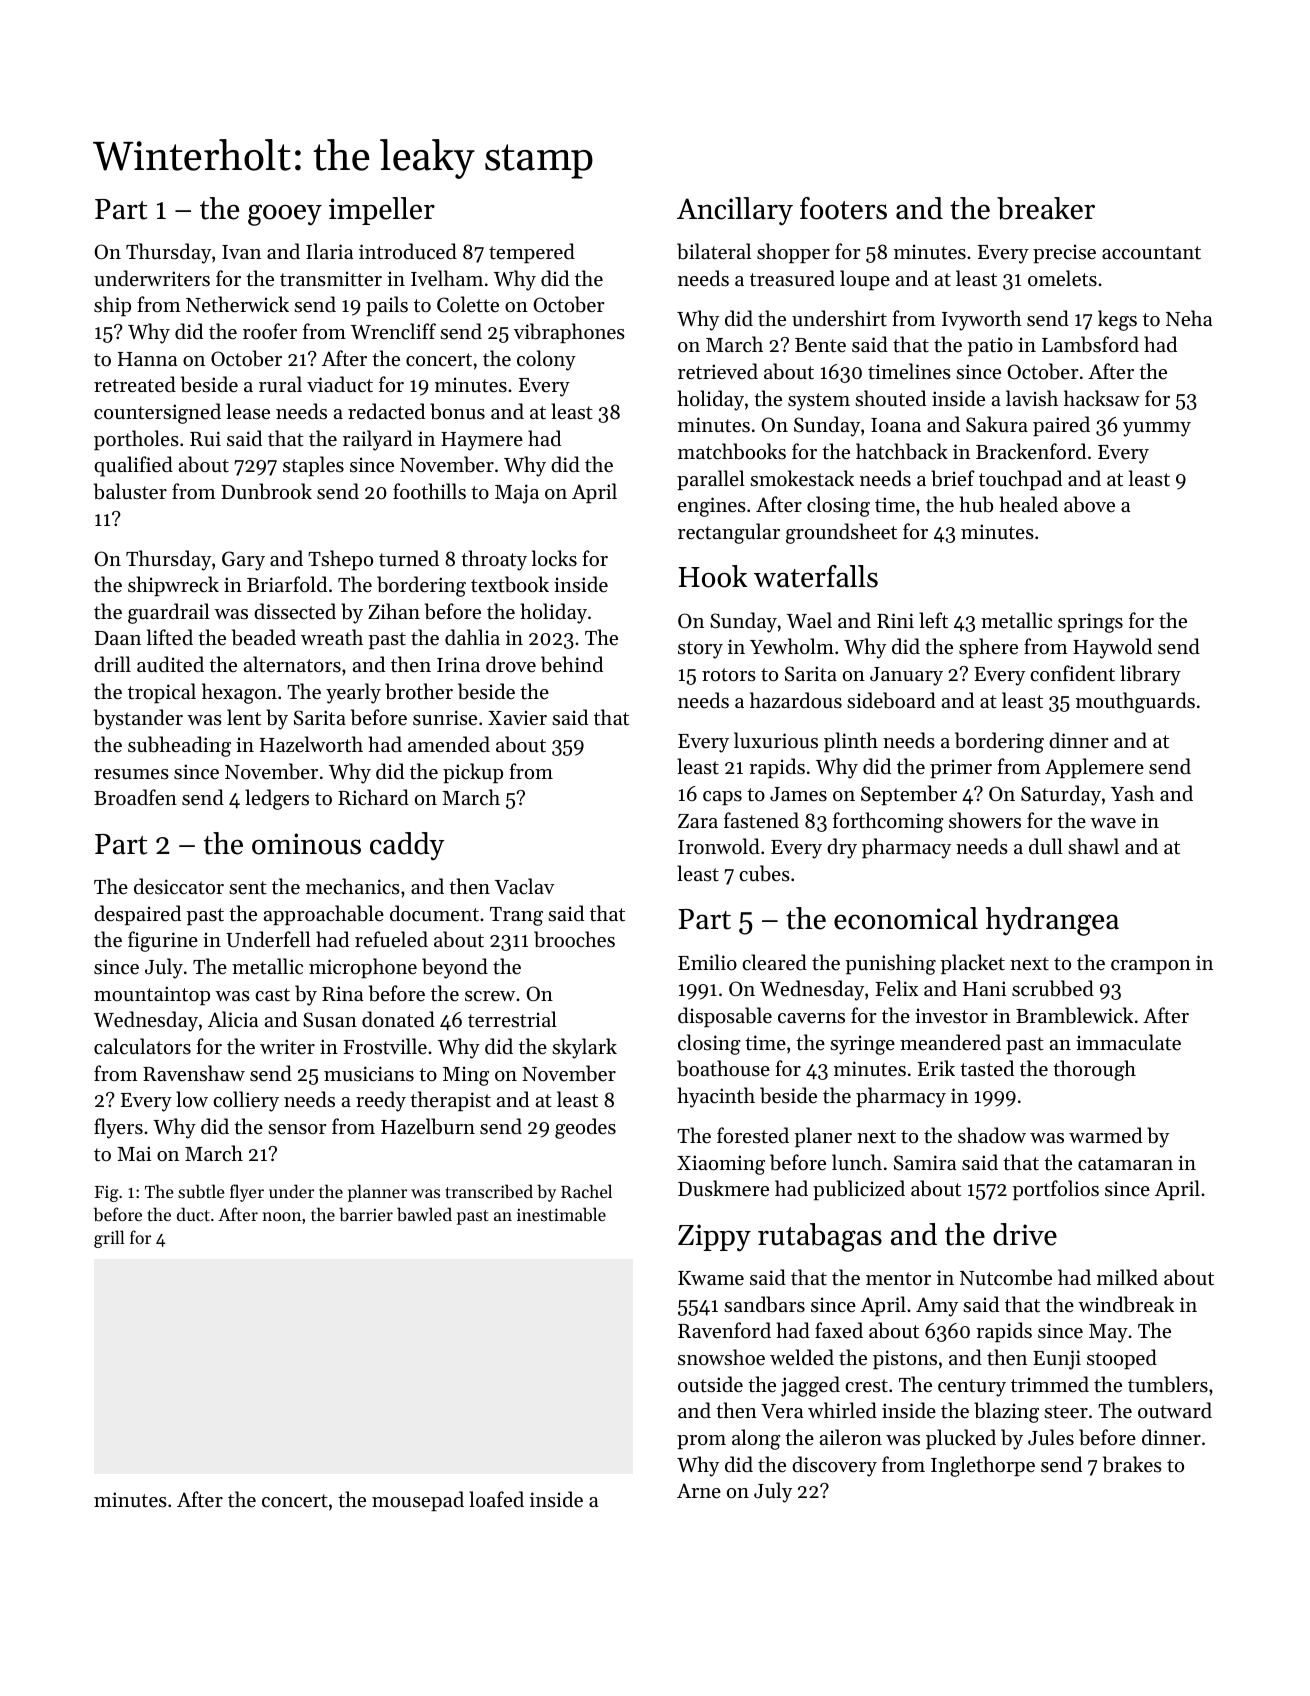 The image size is (1310, 1696). What do you see at coordinates (147, 359) in the screenshot?
I see `Hanna` at bounding box center [147, 359].
